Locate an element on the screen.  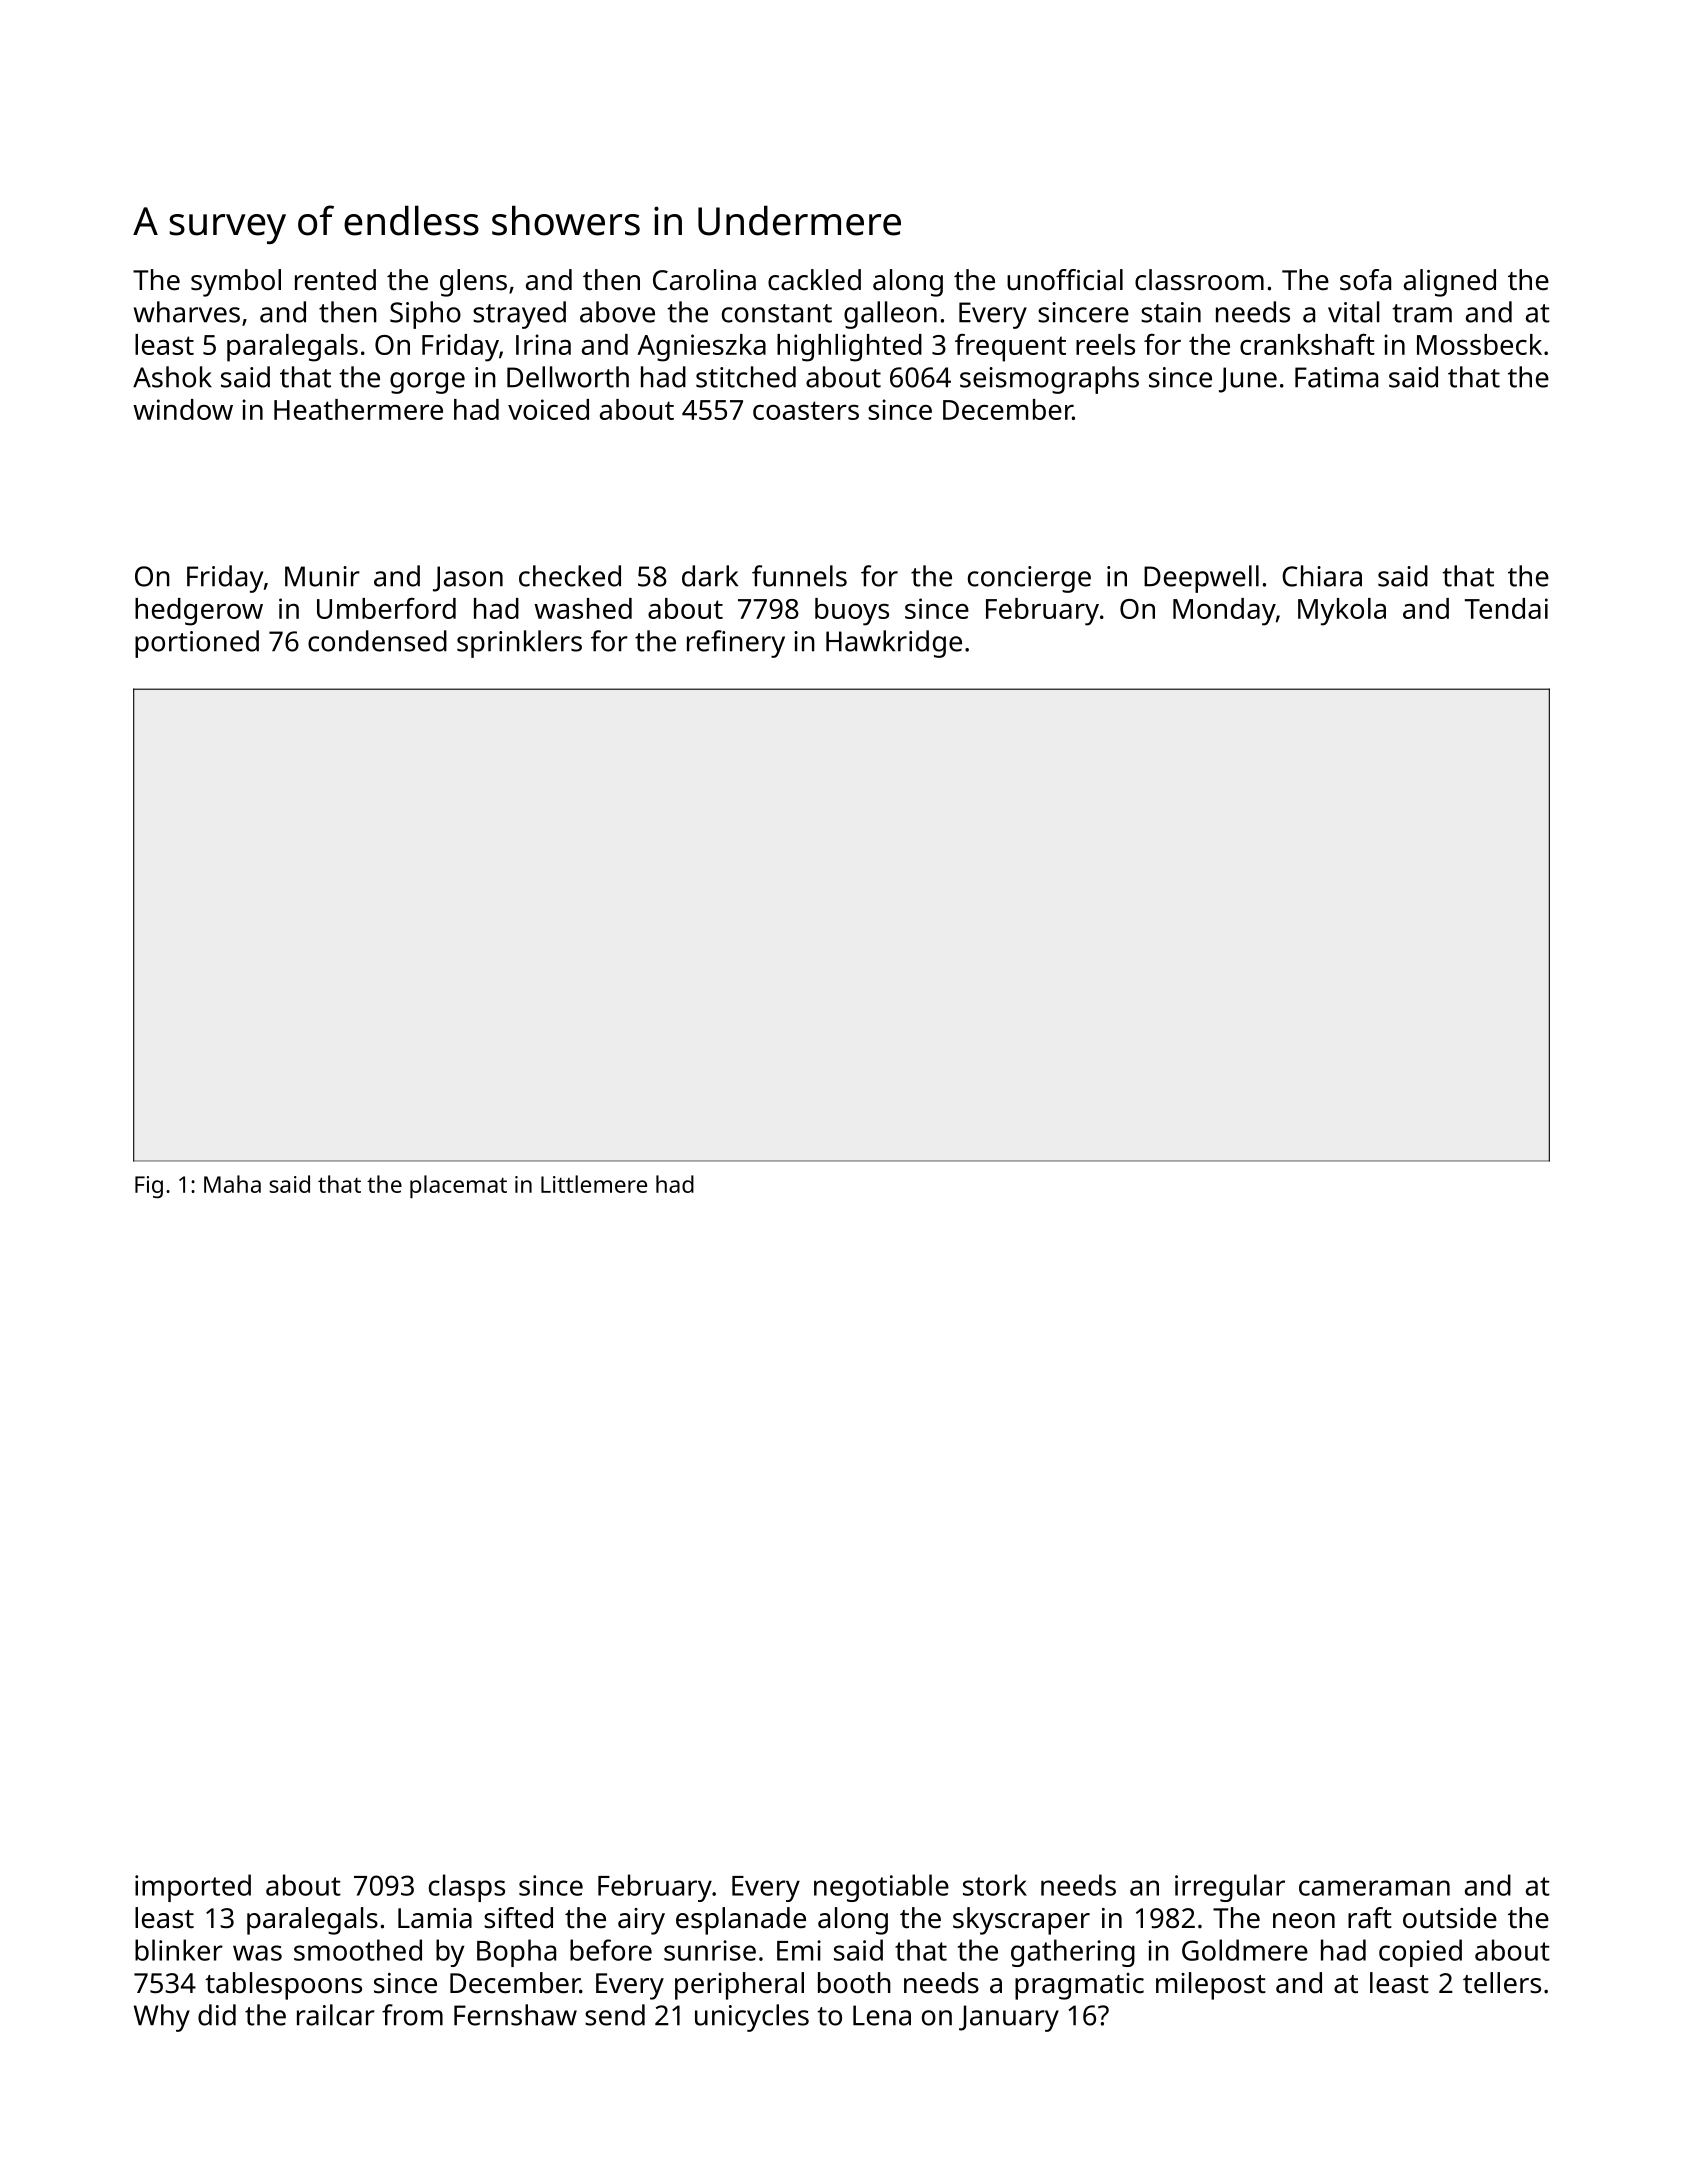
concierge is located at coordinates (1029, 579).
